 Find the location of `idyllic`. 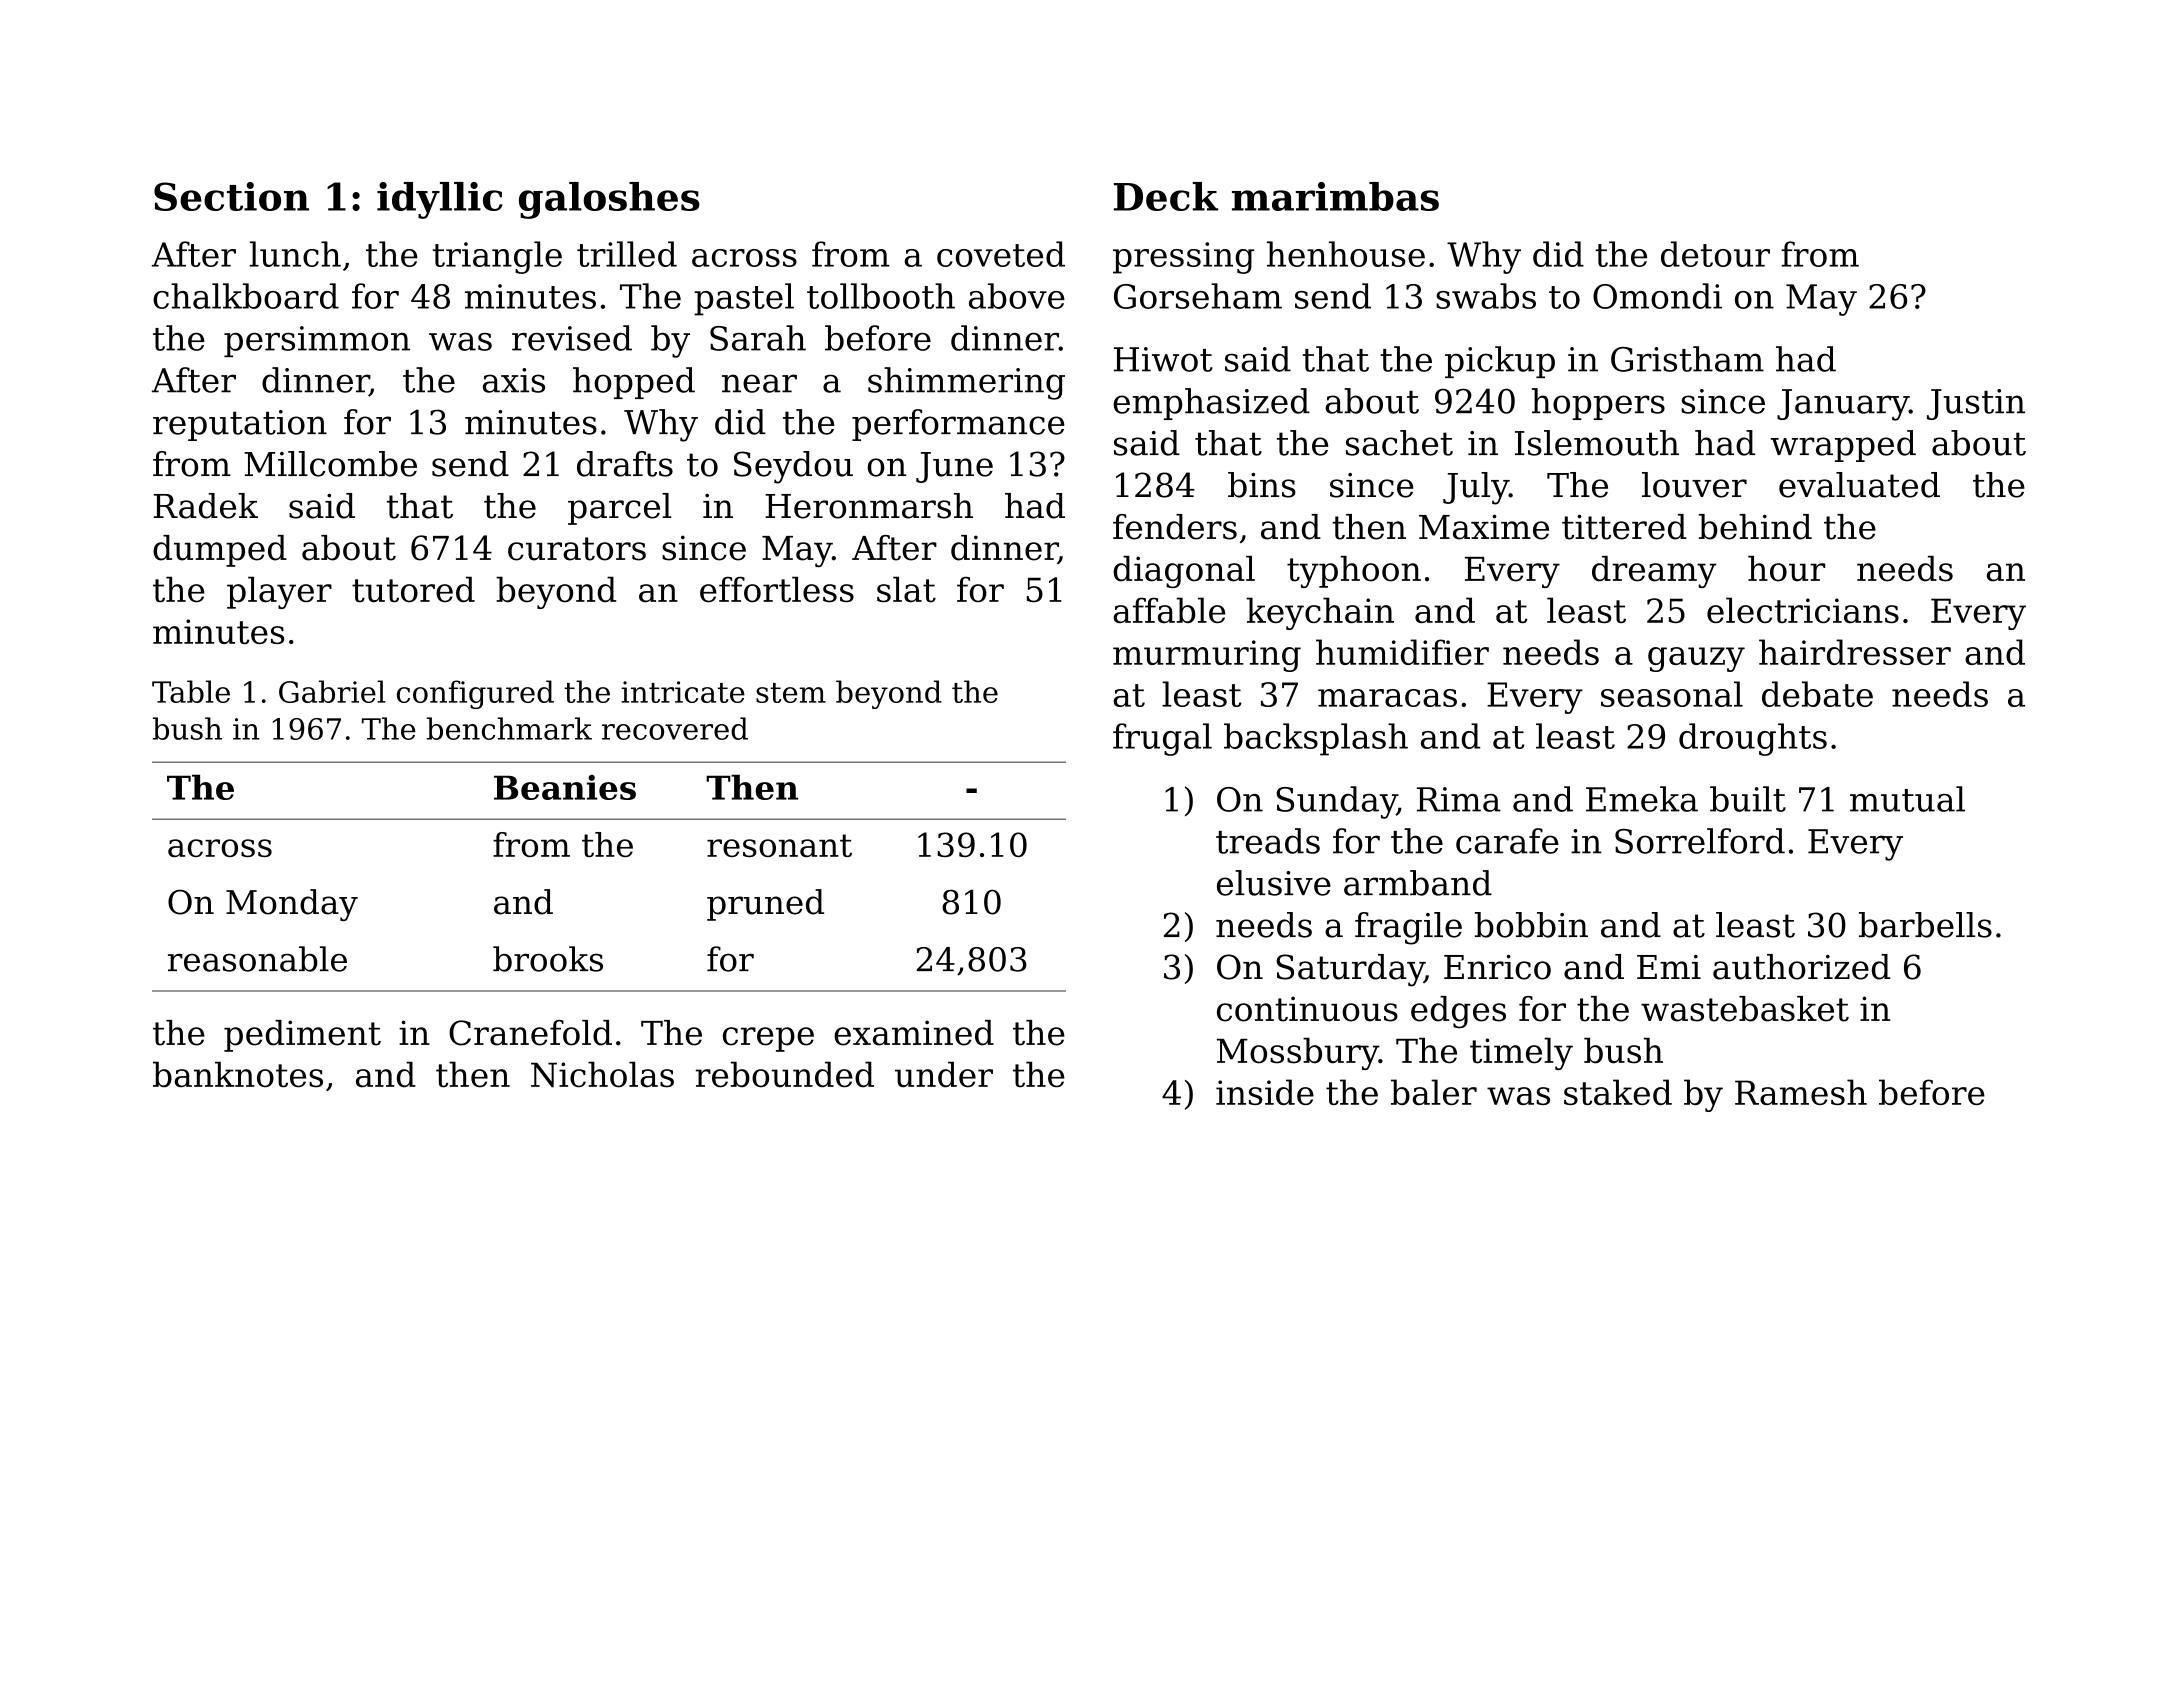

idyllic is located at coordinates (440, 200).
